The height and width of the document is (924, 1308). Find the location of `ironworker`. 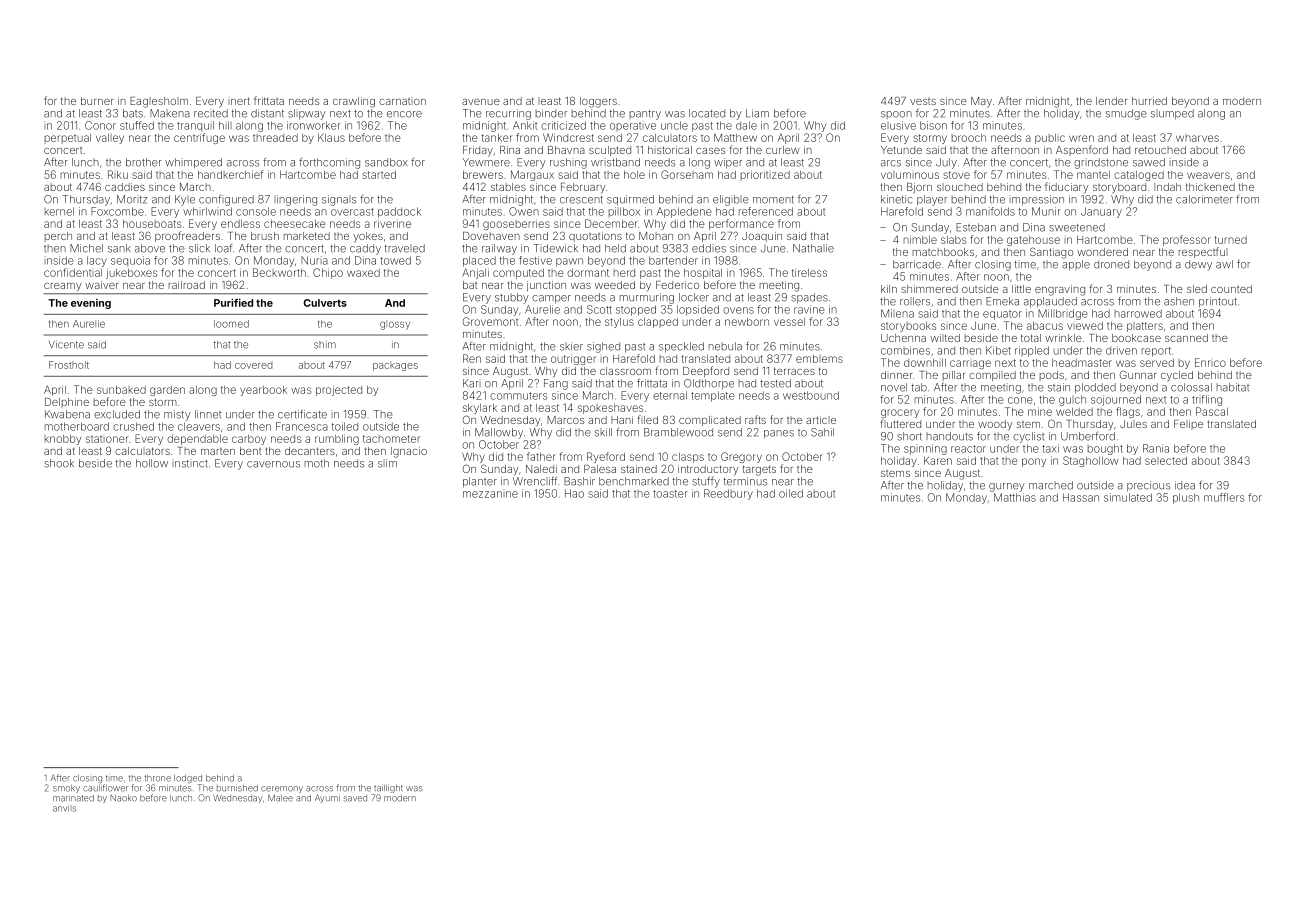

ironworker is located at coordinates (314, 125).
